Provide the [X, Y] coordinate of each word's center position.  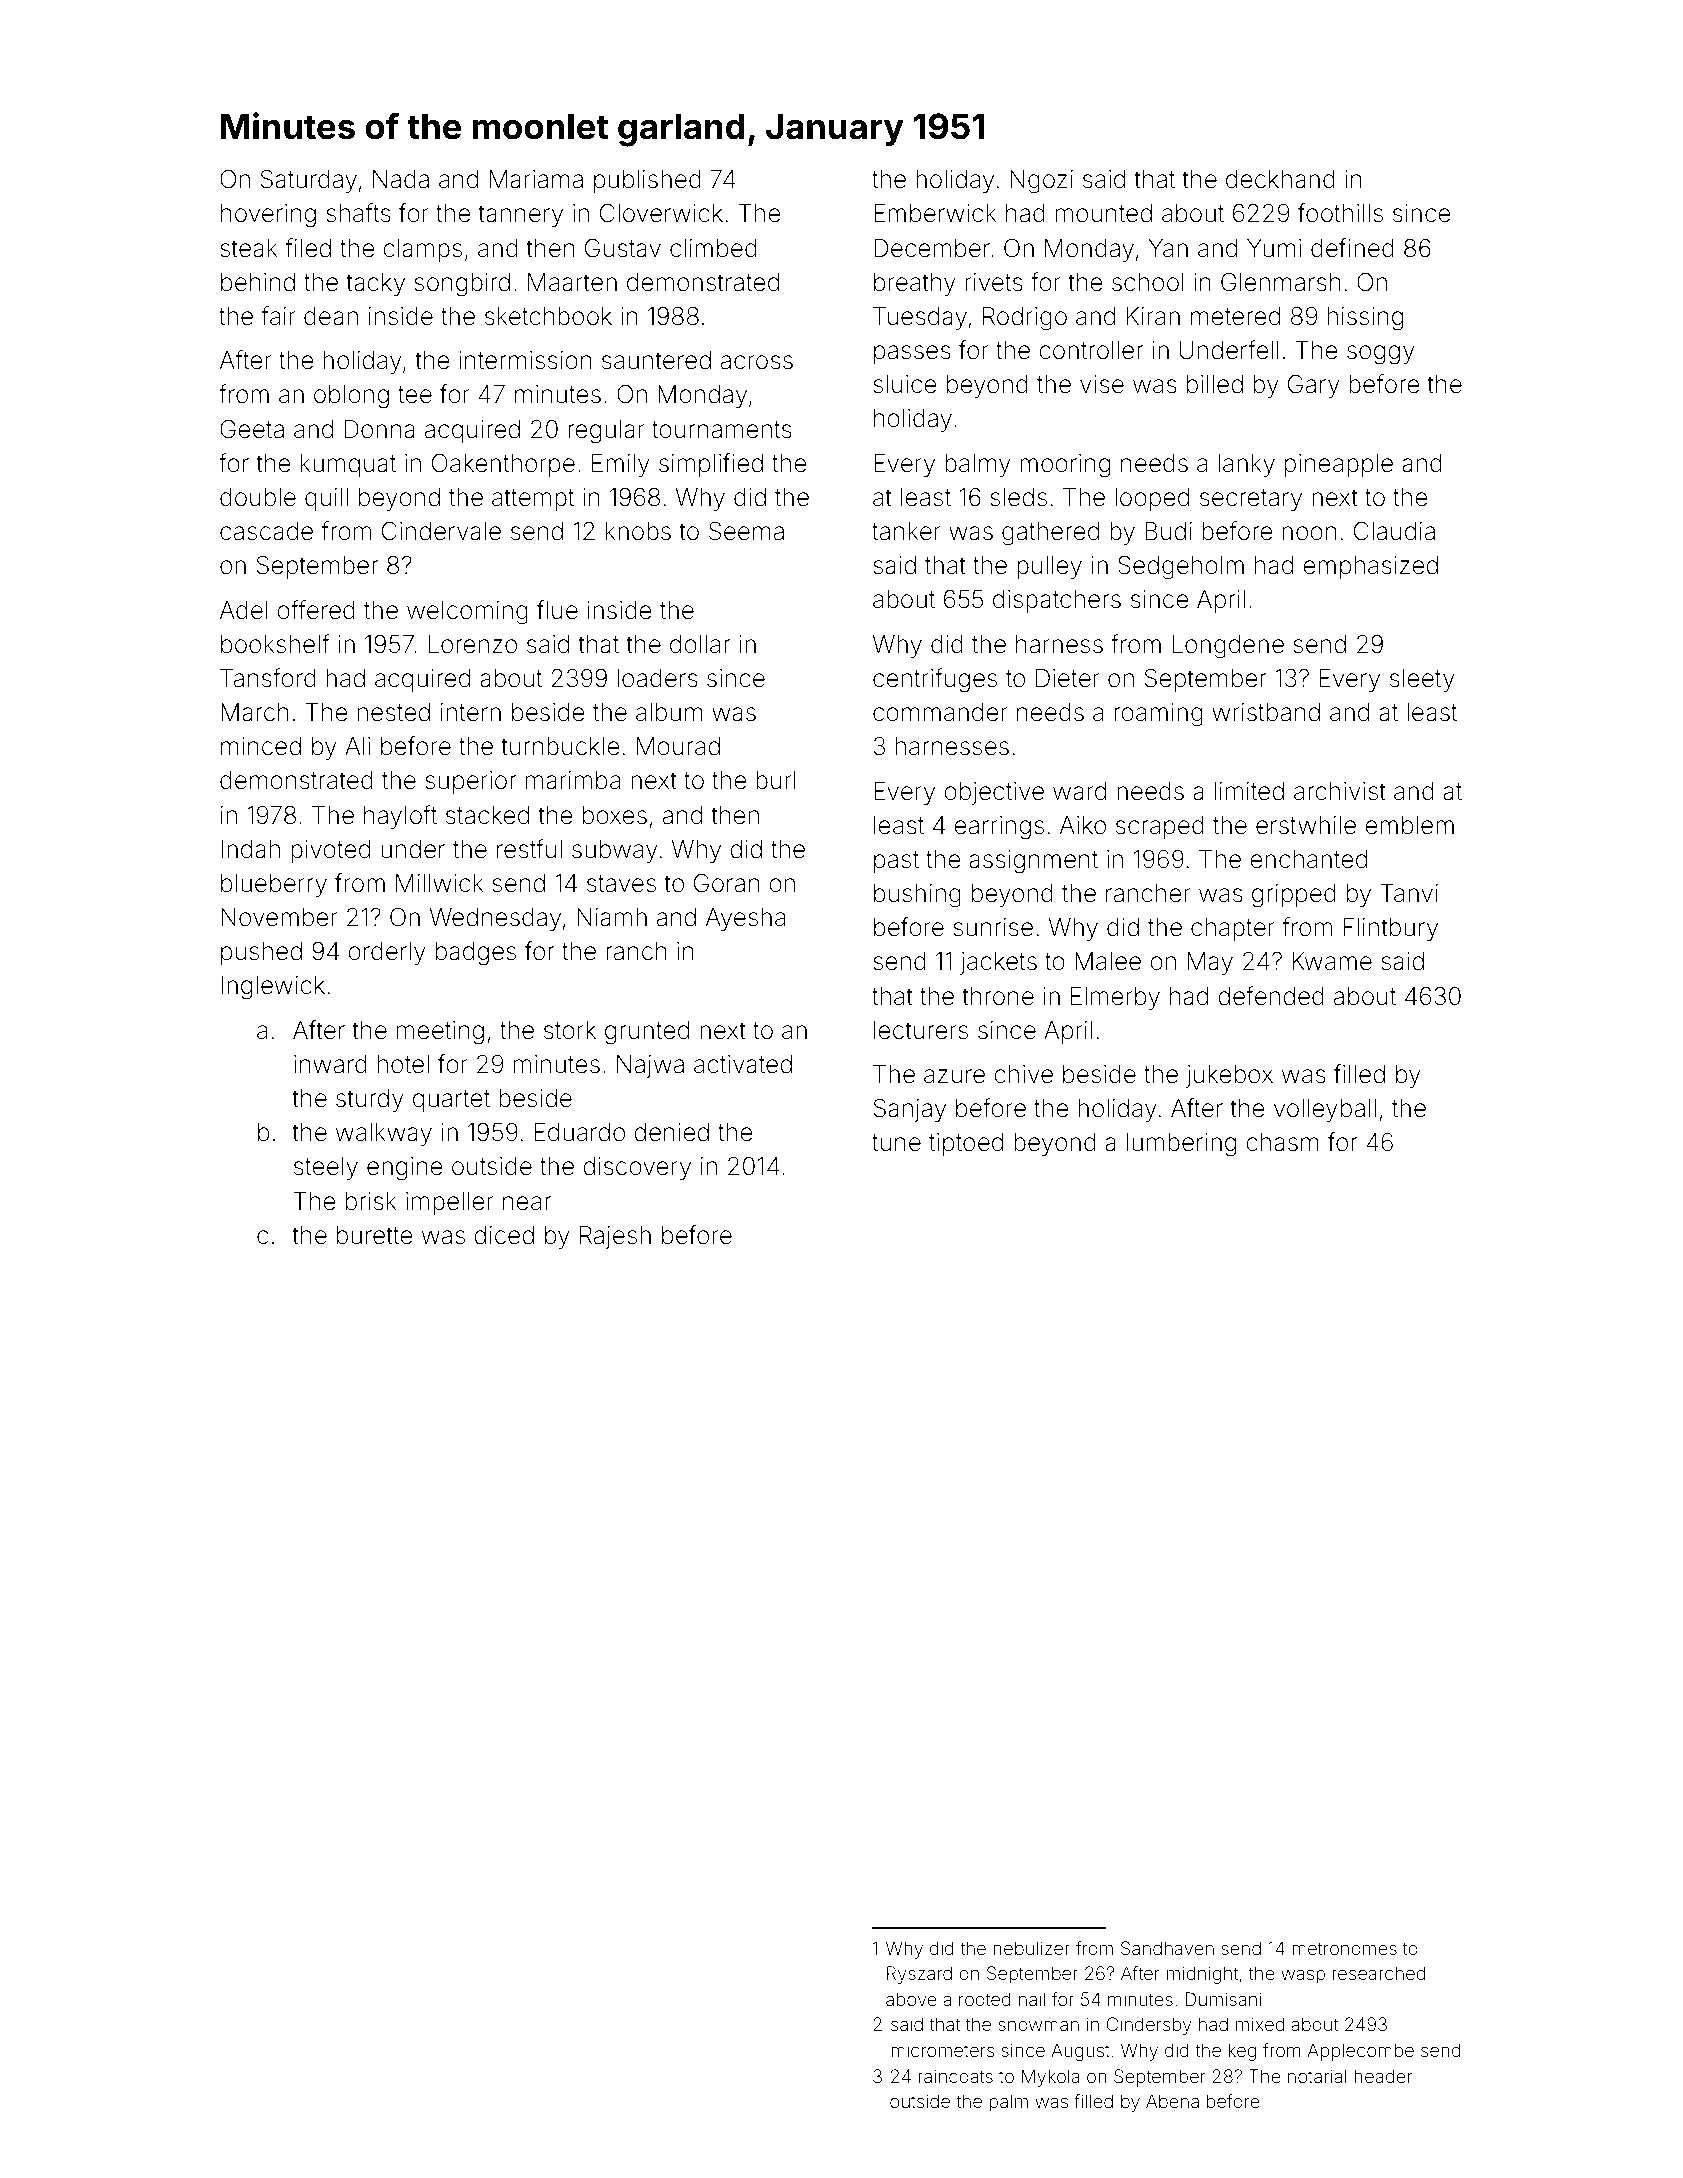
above [911, 1999]
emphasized [1370, 567]
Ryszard [919, 1975]
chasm [1282, 1142]
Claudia [1394, 531]
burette [375, 1235]
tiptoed [966, 1144]
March [255, 712]
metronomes [1344, 1948]
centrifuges [935, 680]
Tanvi [1409, 893]
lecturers [921, 1030]
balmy [978, 465]
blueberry [274, 885]
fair [278, 316]
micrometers [943, 2050]
